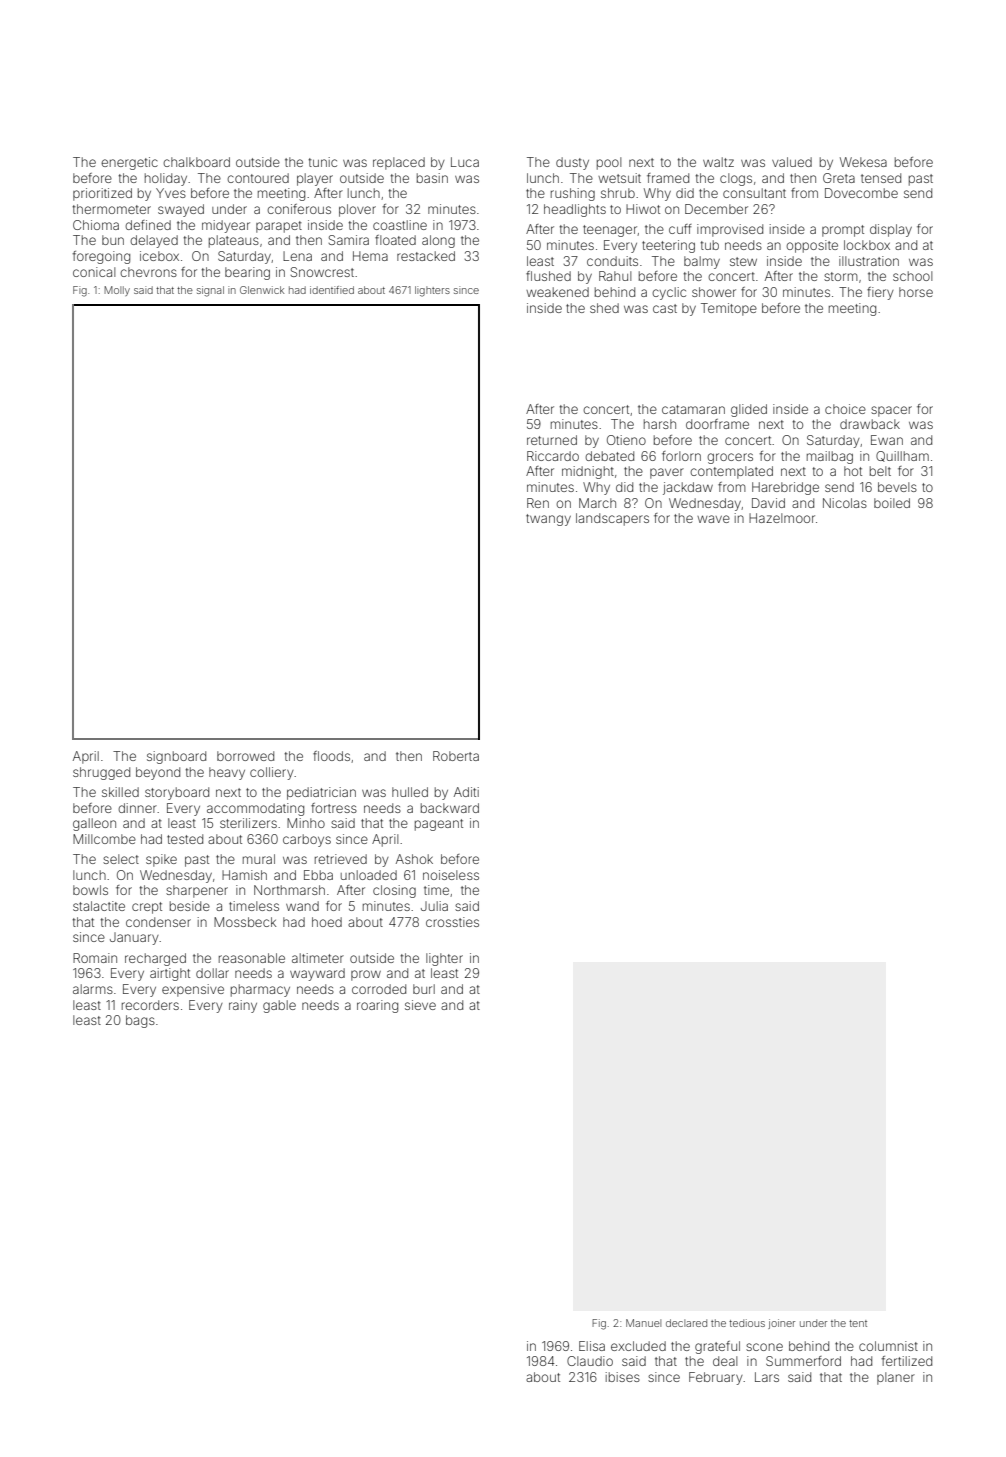 The height and width of the screenshot is (1457, 1006). I want to click on bags, so click(140, 1021).
